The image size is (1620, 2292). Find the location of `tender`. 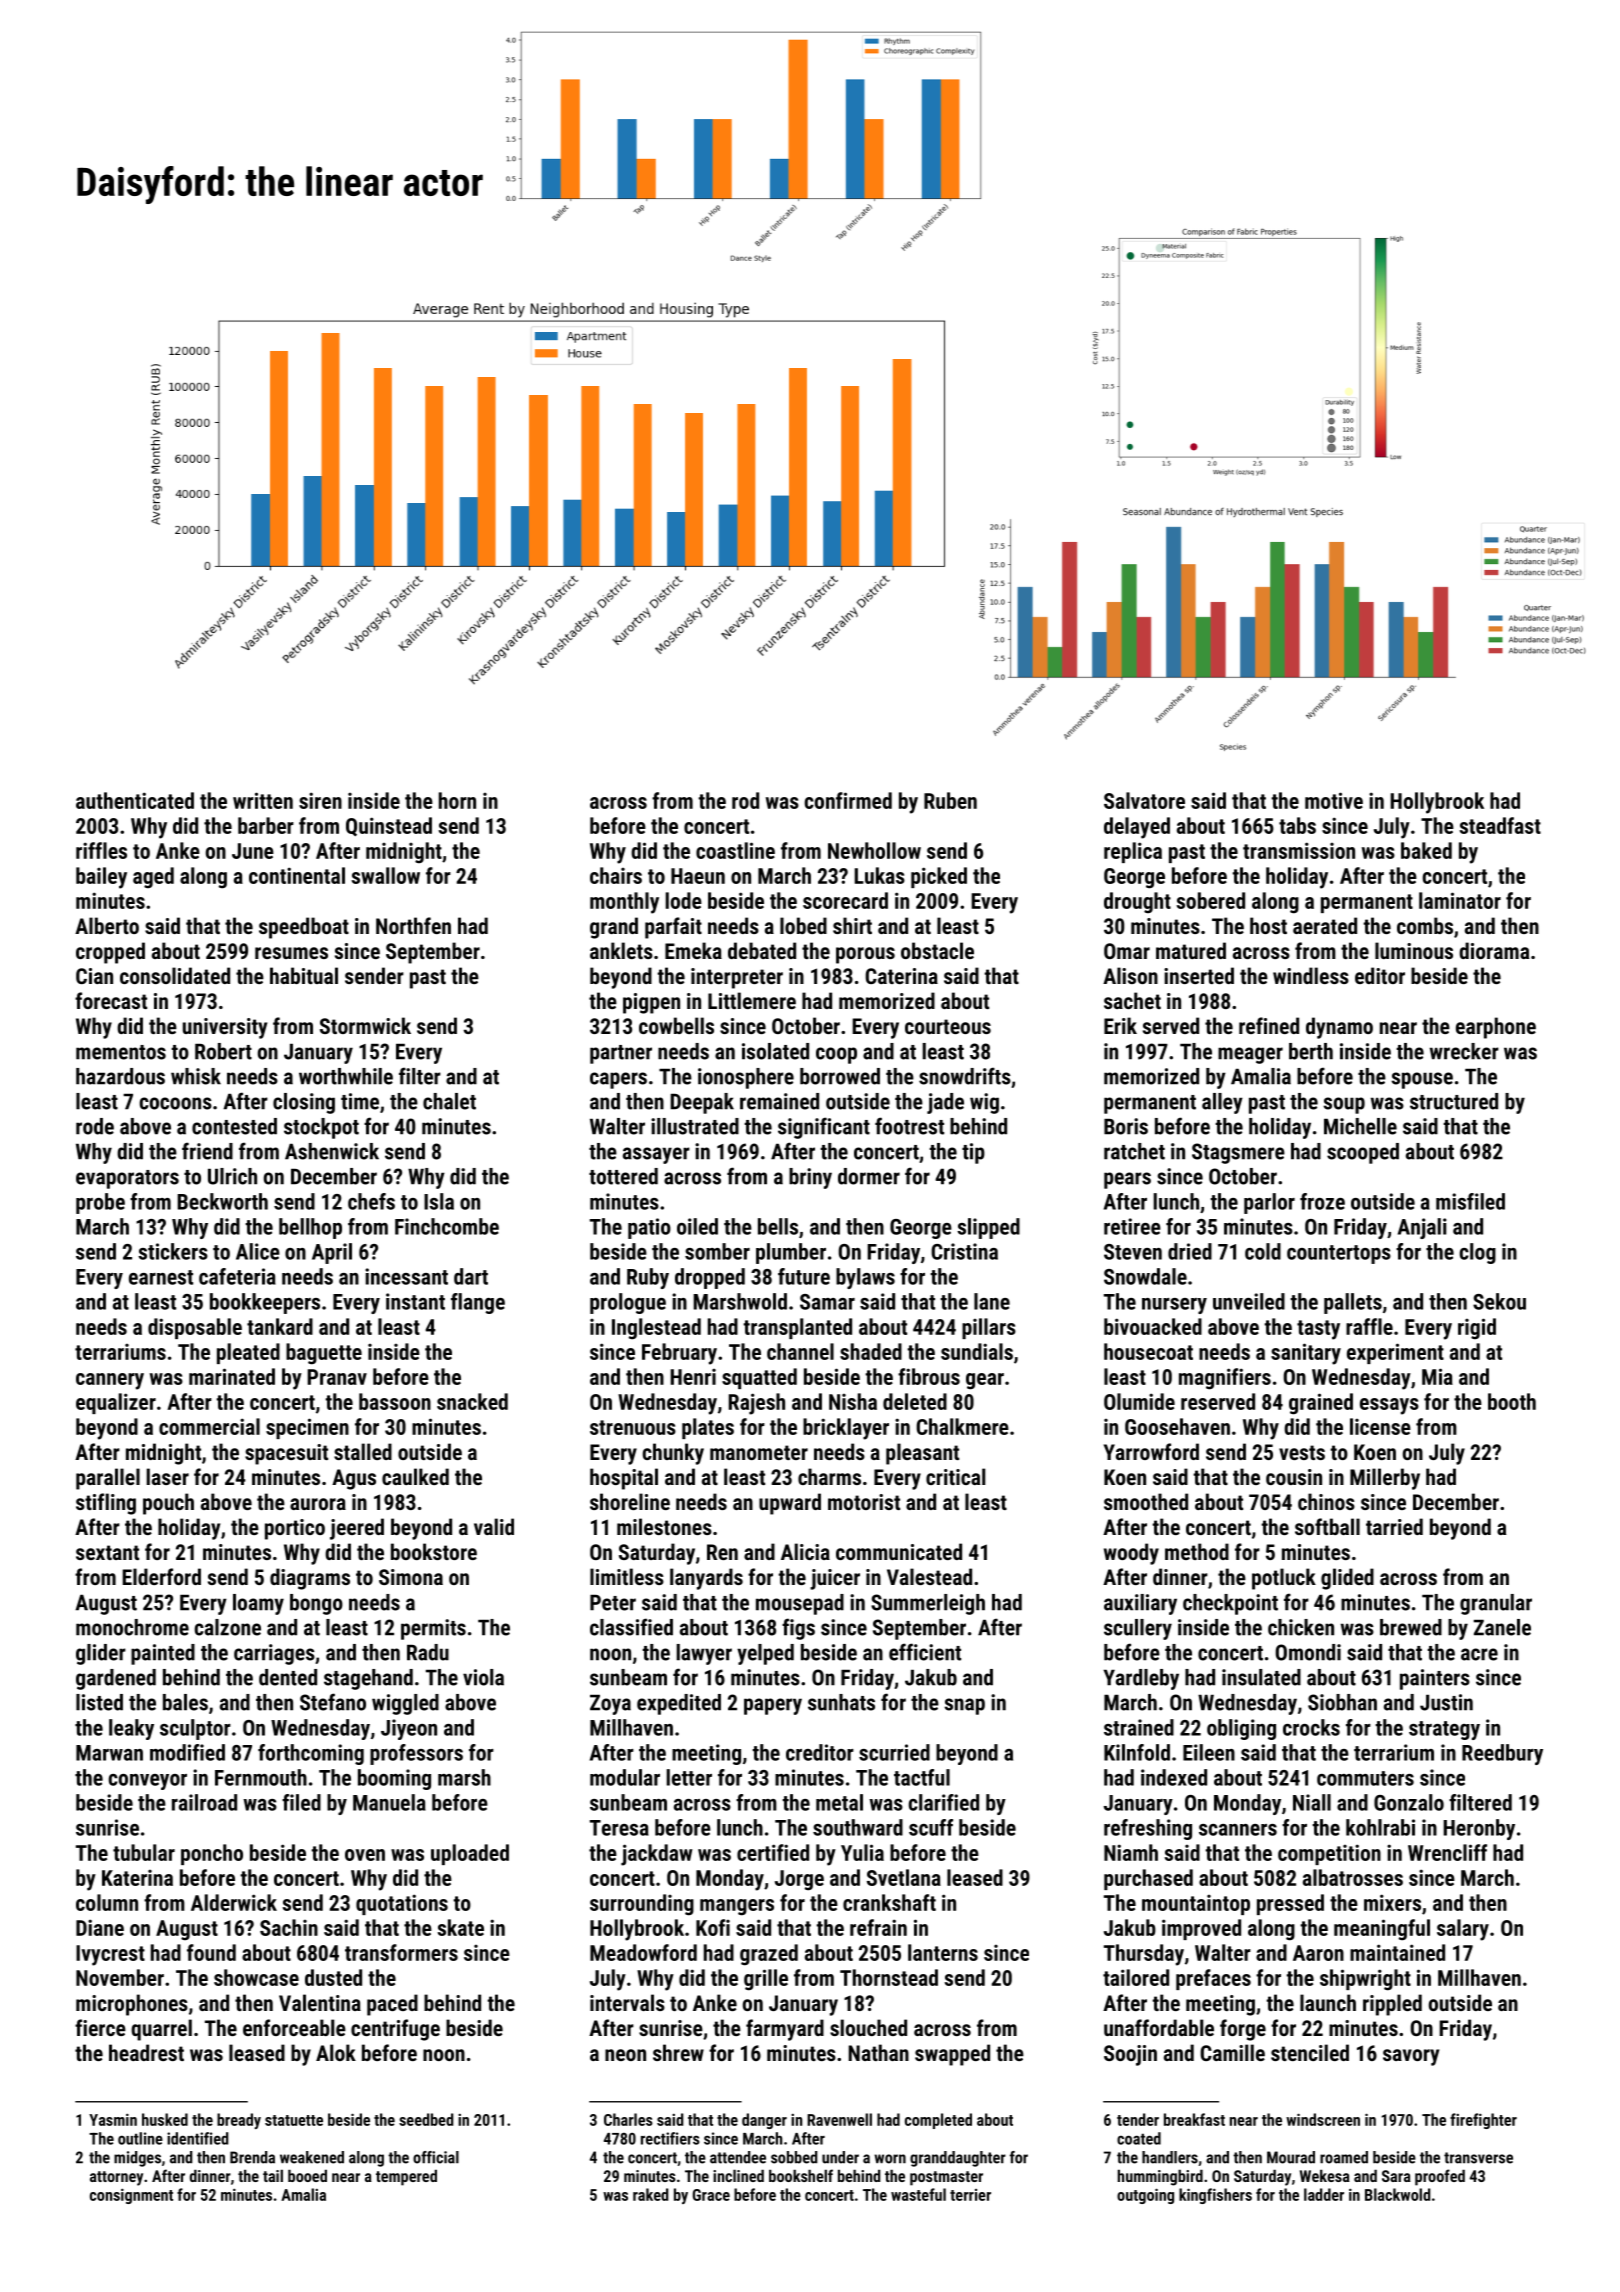

tender is located at coordinates (1138, 2119).
